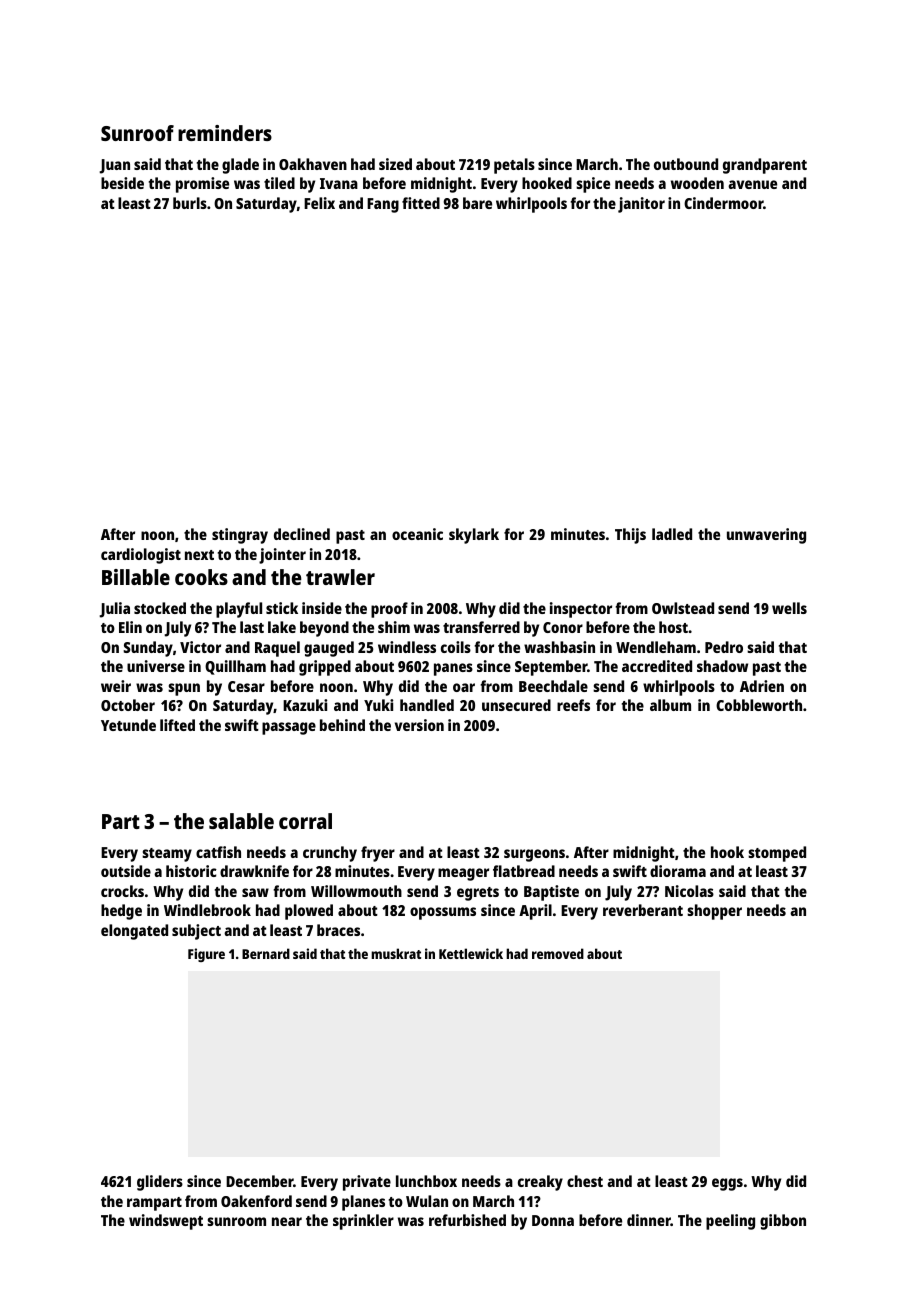  I want to click on Sunroof, so click(137, 133).
